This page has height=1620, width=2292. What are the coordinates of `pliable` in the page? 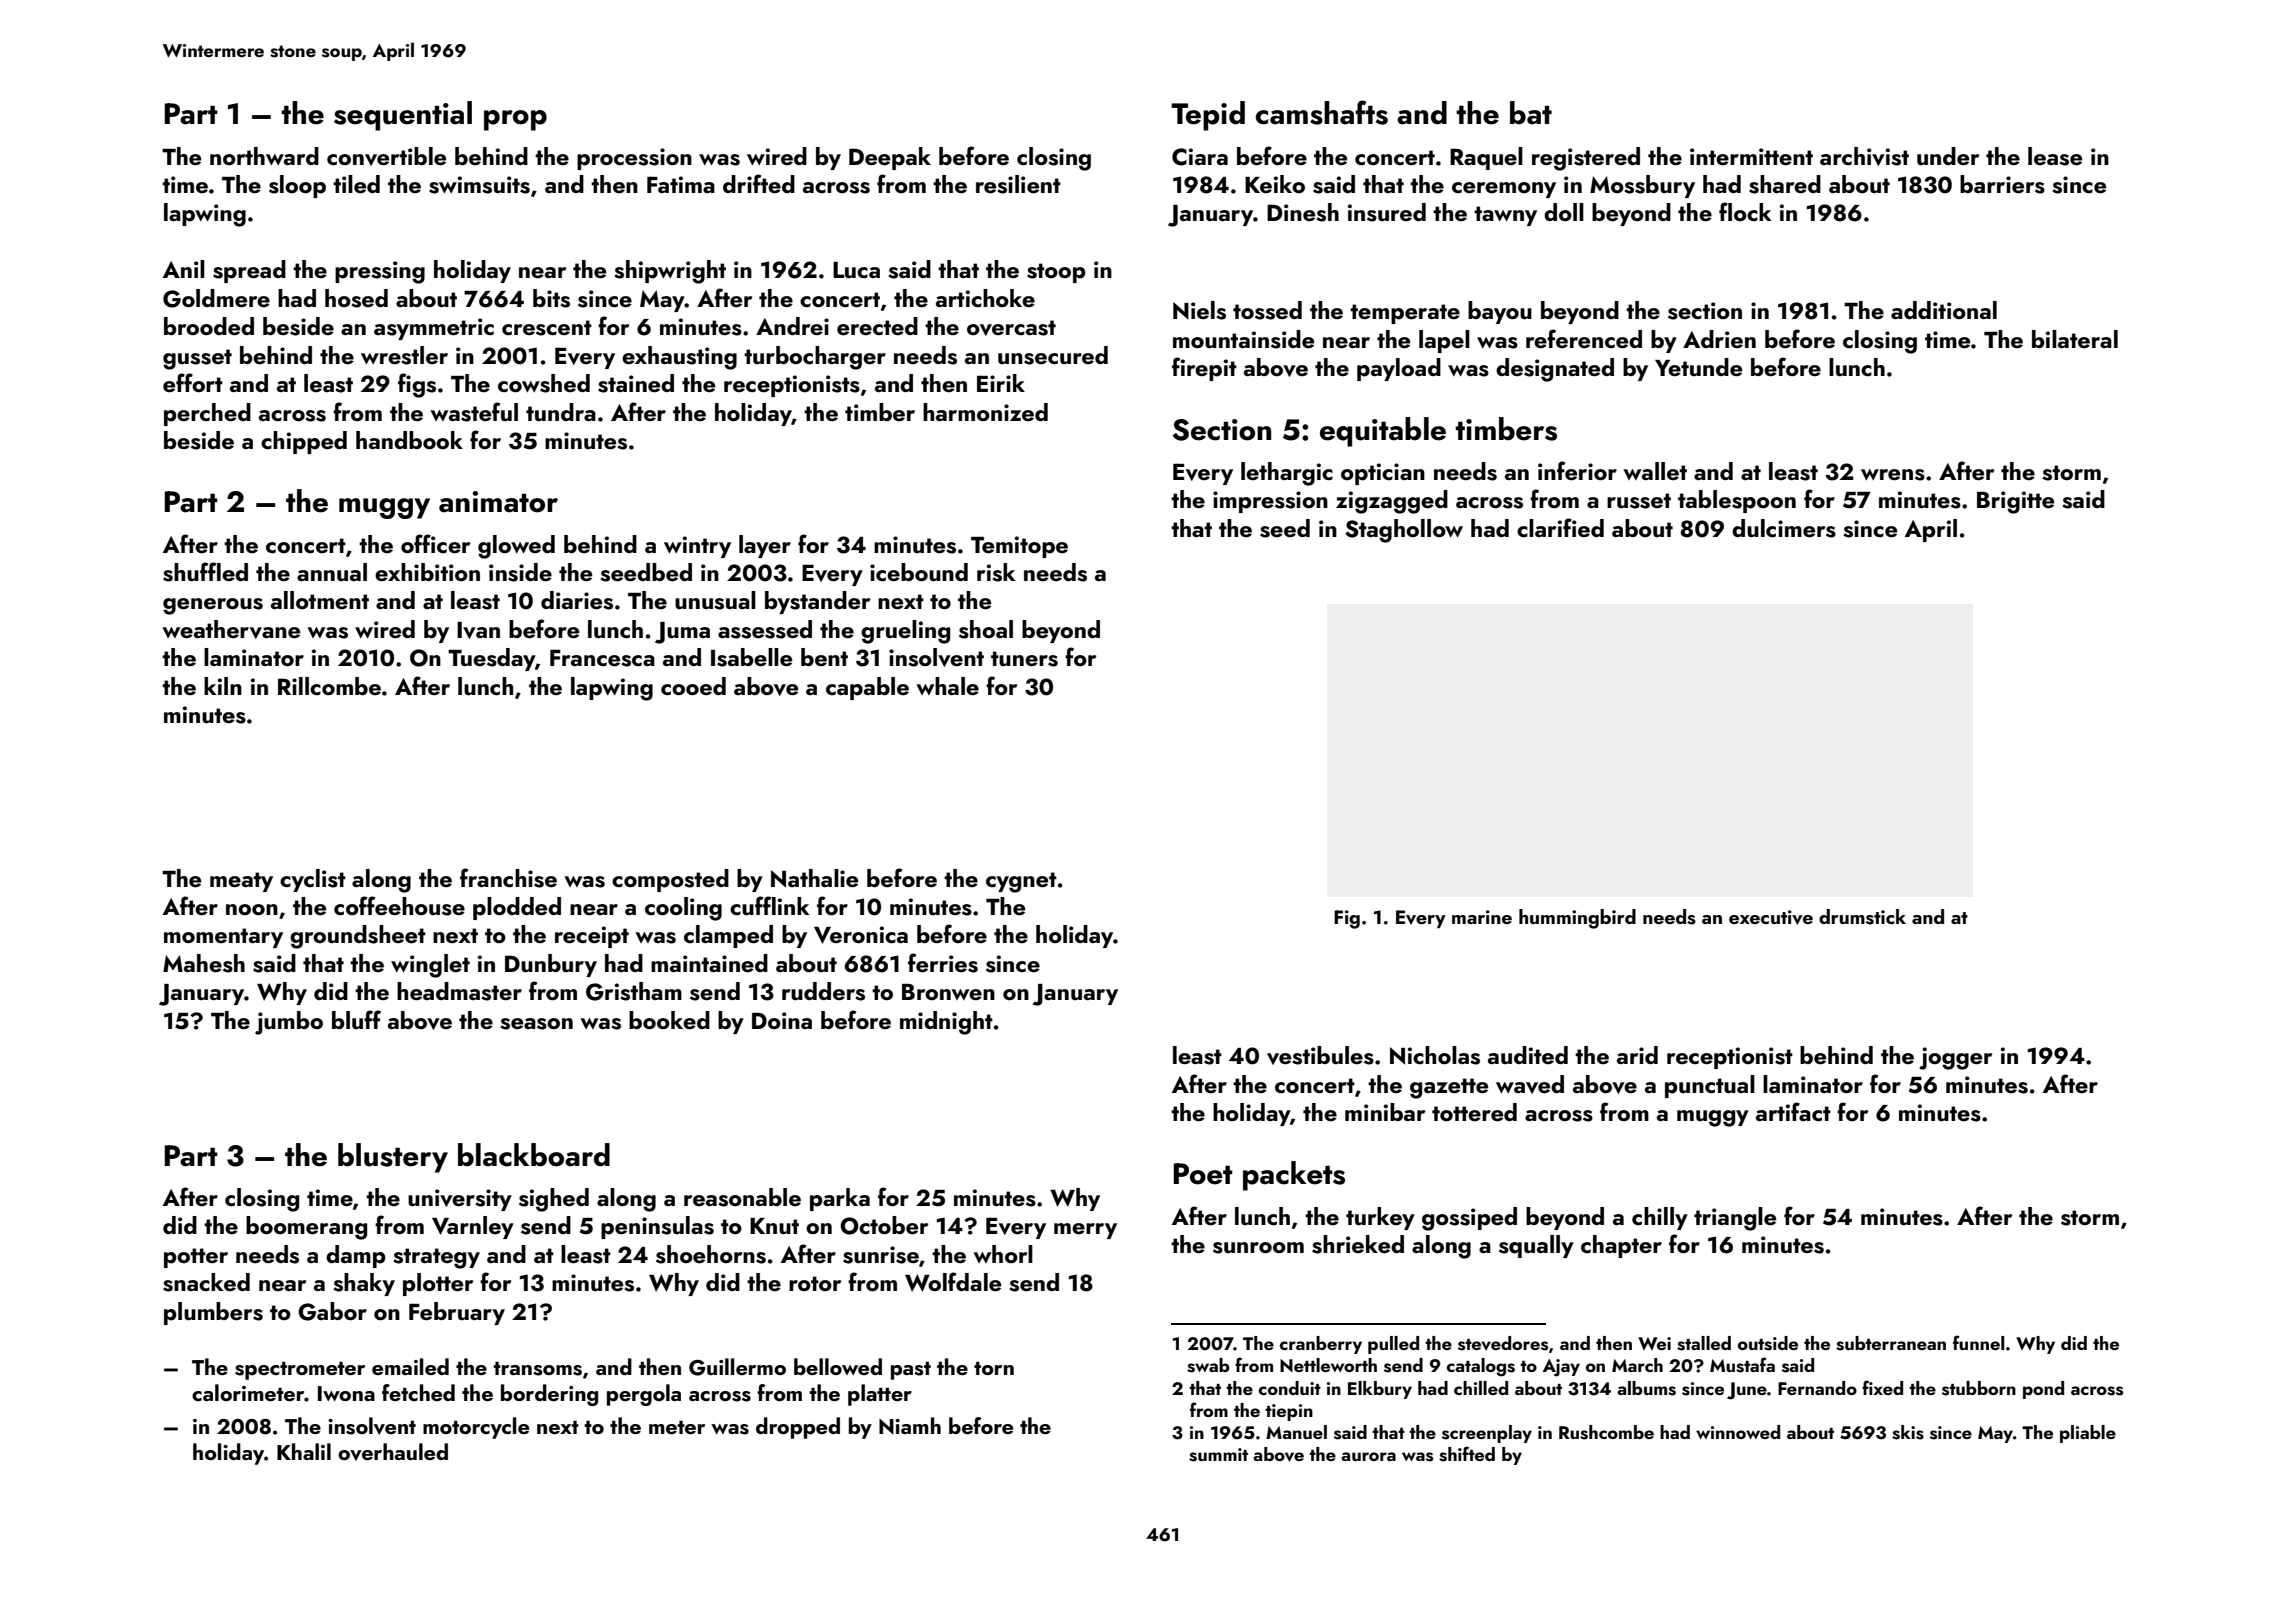 It's located at (2088, 1434).
